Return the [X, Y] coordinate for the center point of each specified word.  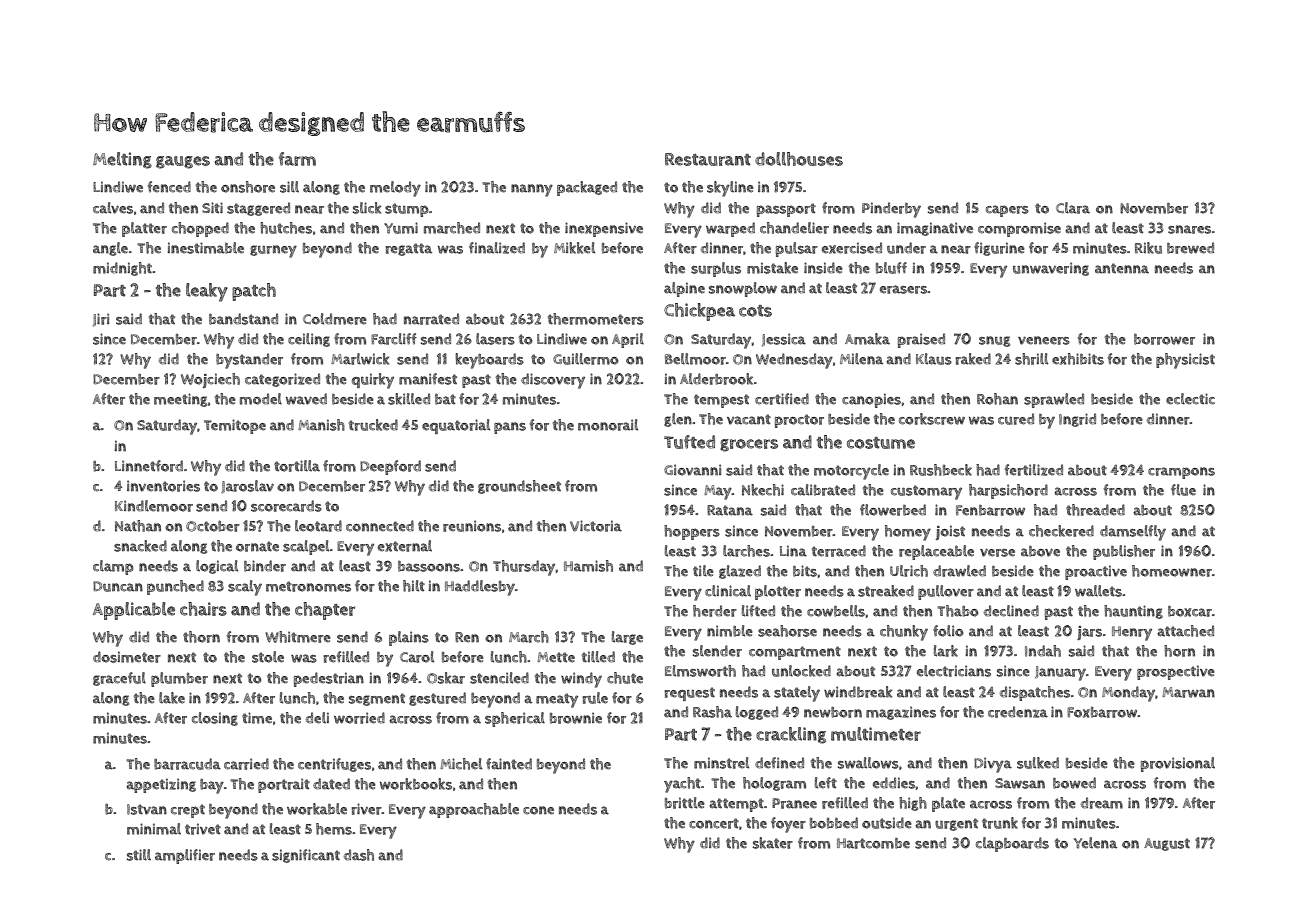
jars [1089, 633]
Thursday [524, 568]
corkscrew [932, 419]
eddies [894, 783]
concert [714, 823]
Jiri [101, 320]
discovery [553, 381]
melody [395, 189]
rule [595, 698]
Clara [1073, 208]
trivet [203, 829]
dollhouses [799, 159]
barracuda [187, 764]
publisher [1124, 552]
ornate [257, 546]
